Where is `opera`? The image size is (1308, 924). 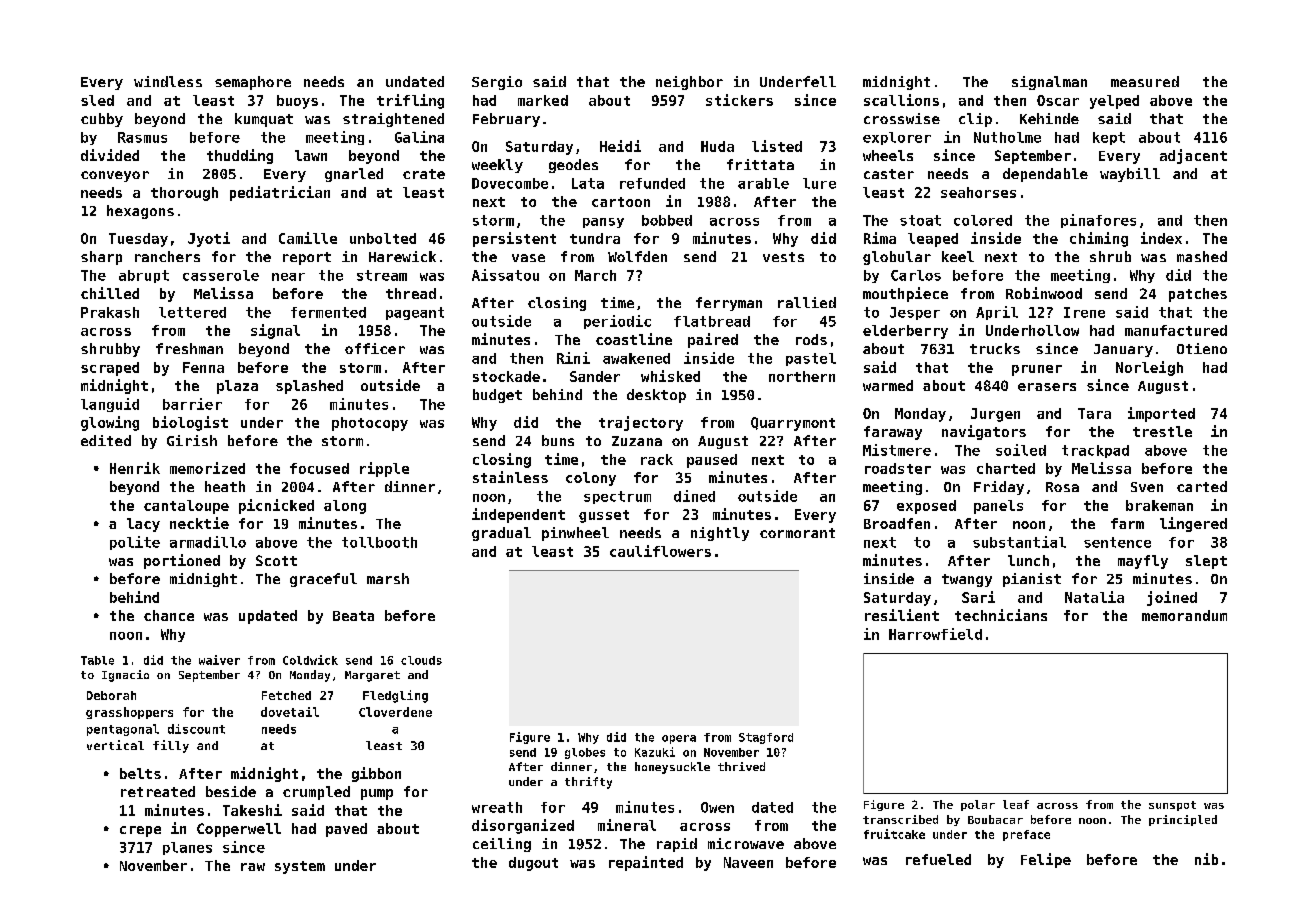
opera is located at coordinates (679, 739).
